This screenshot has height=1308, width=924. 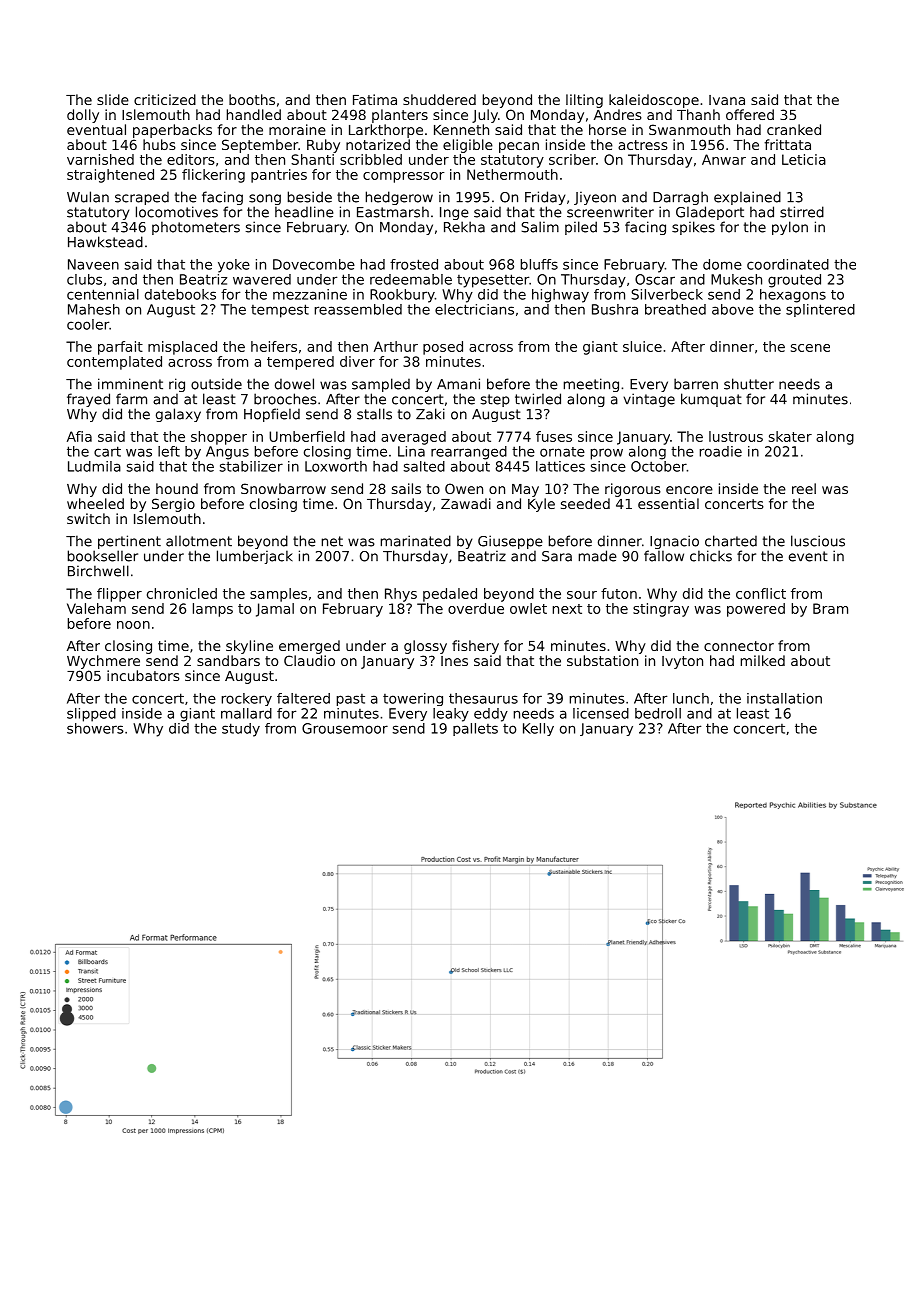 I want to click on Fatima, so click(x=375, y=99).
